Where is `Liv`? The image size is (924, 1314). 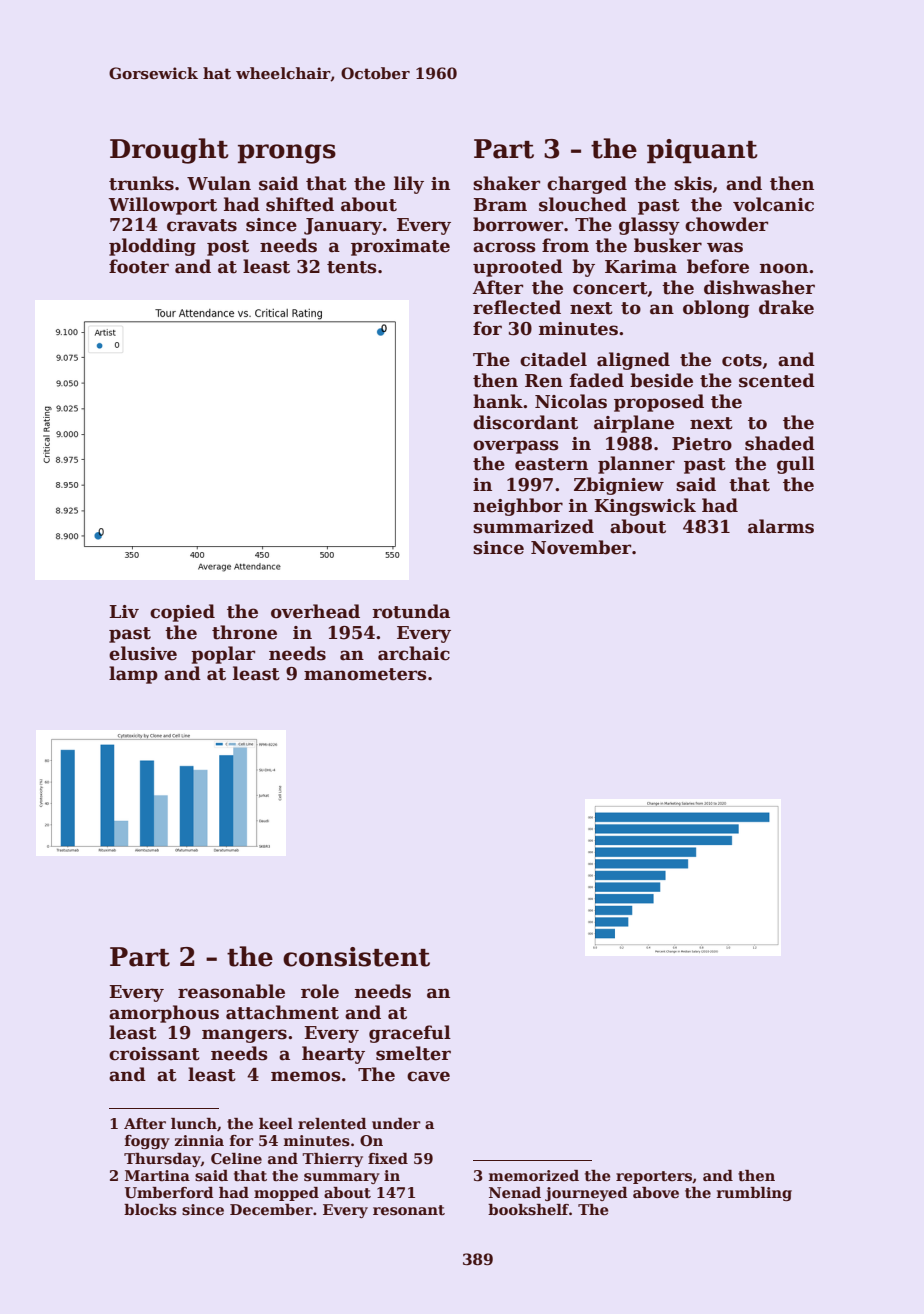 Liv is located at coordinates (124, 611).
